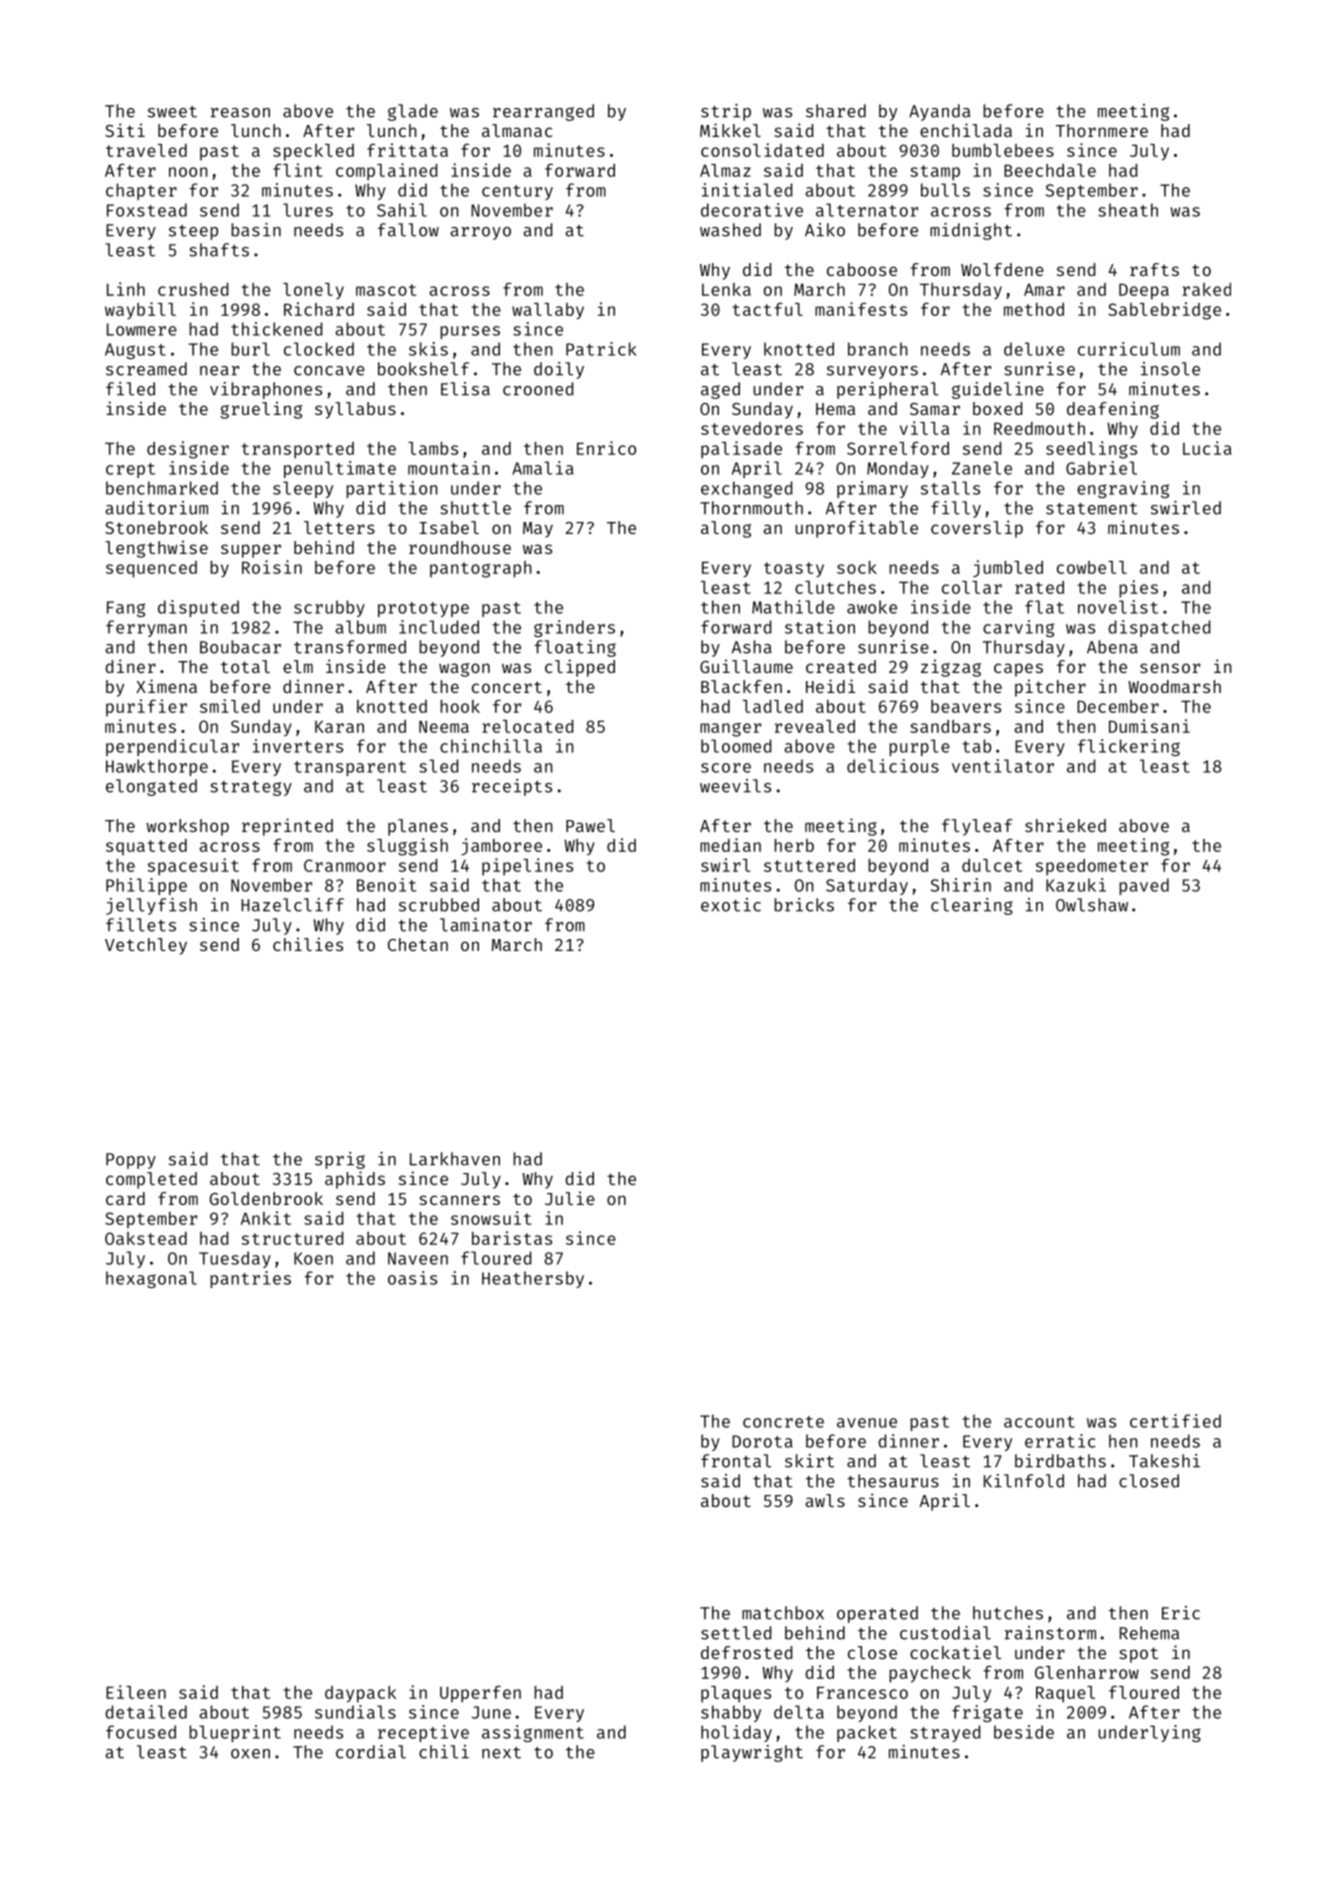 This screenshot has height=1892, width=1338. Describe the element at coordinates (250, 1754) in the screenshot. I see `oxen` at that location.
